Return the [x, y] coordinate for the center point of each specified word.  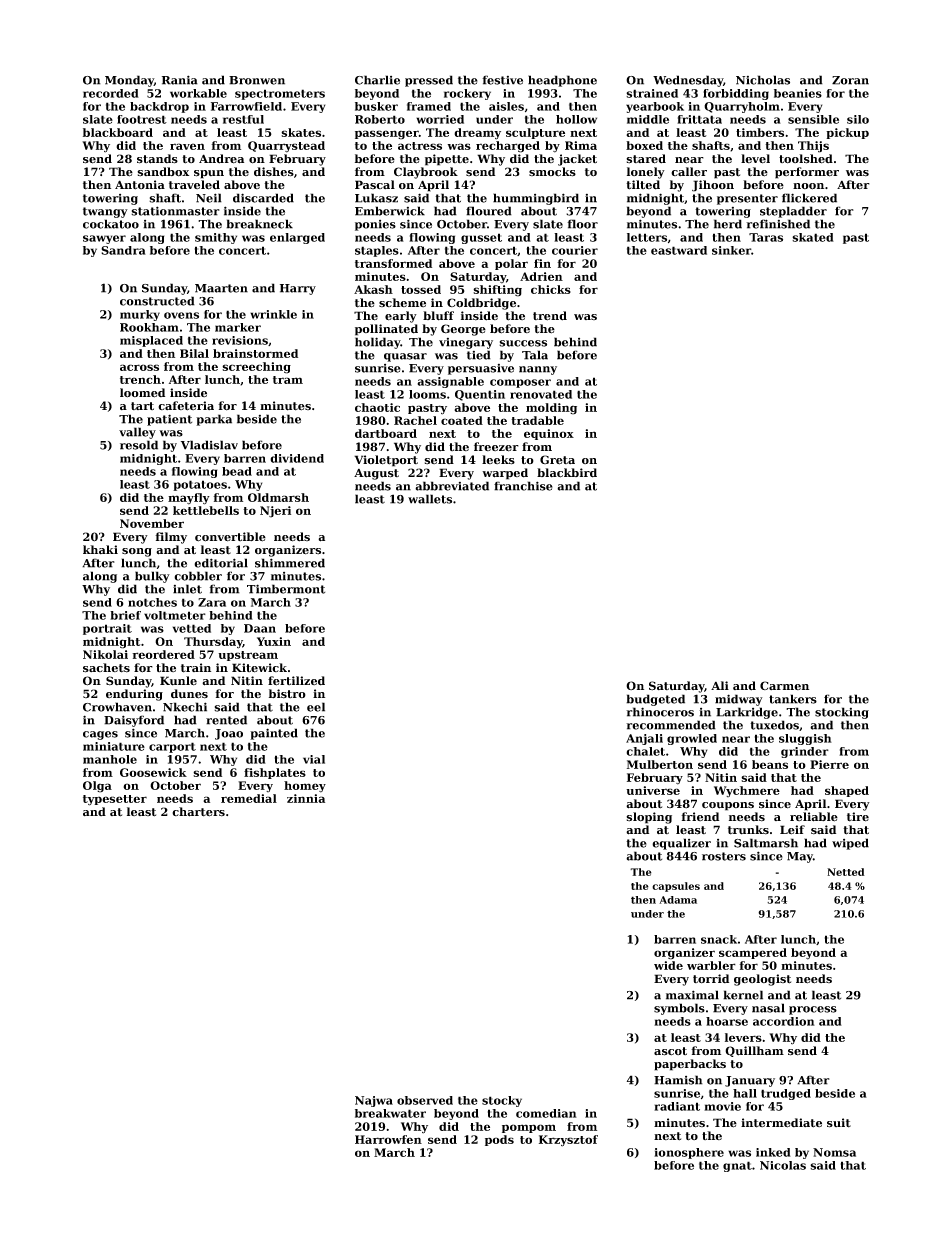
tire [858, 817]
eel [316, 707]
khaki [100, 549]
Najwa [374, 1101]
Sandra [123, 250]
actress [420, 146]
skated [813, 237]
